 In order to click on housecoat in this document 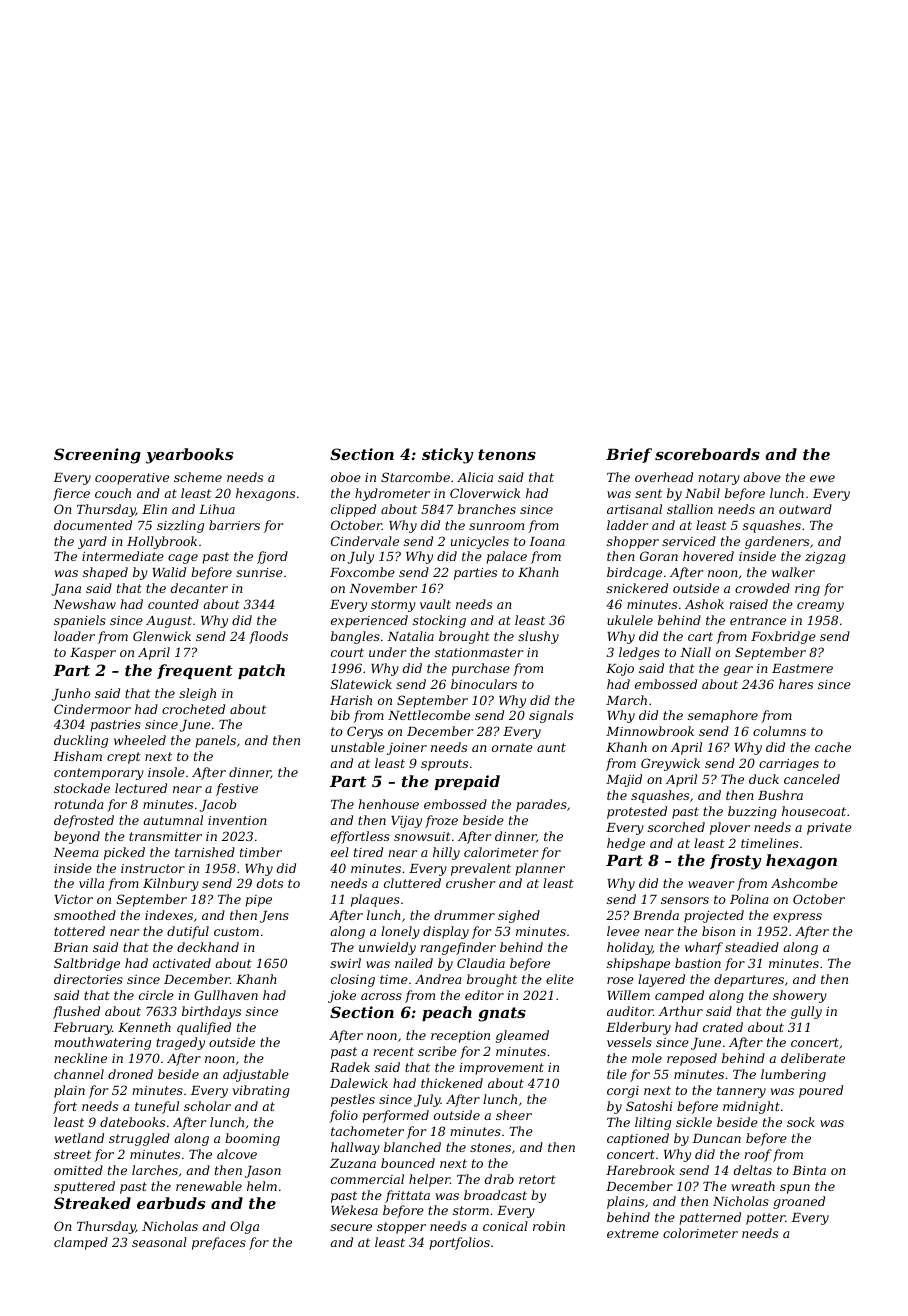, I will do `click(814, 811)`.
